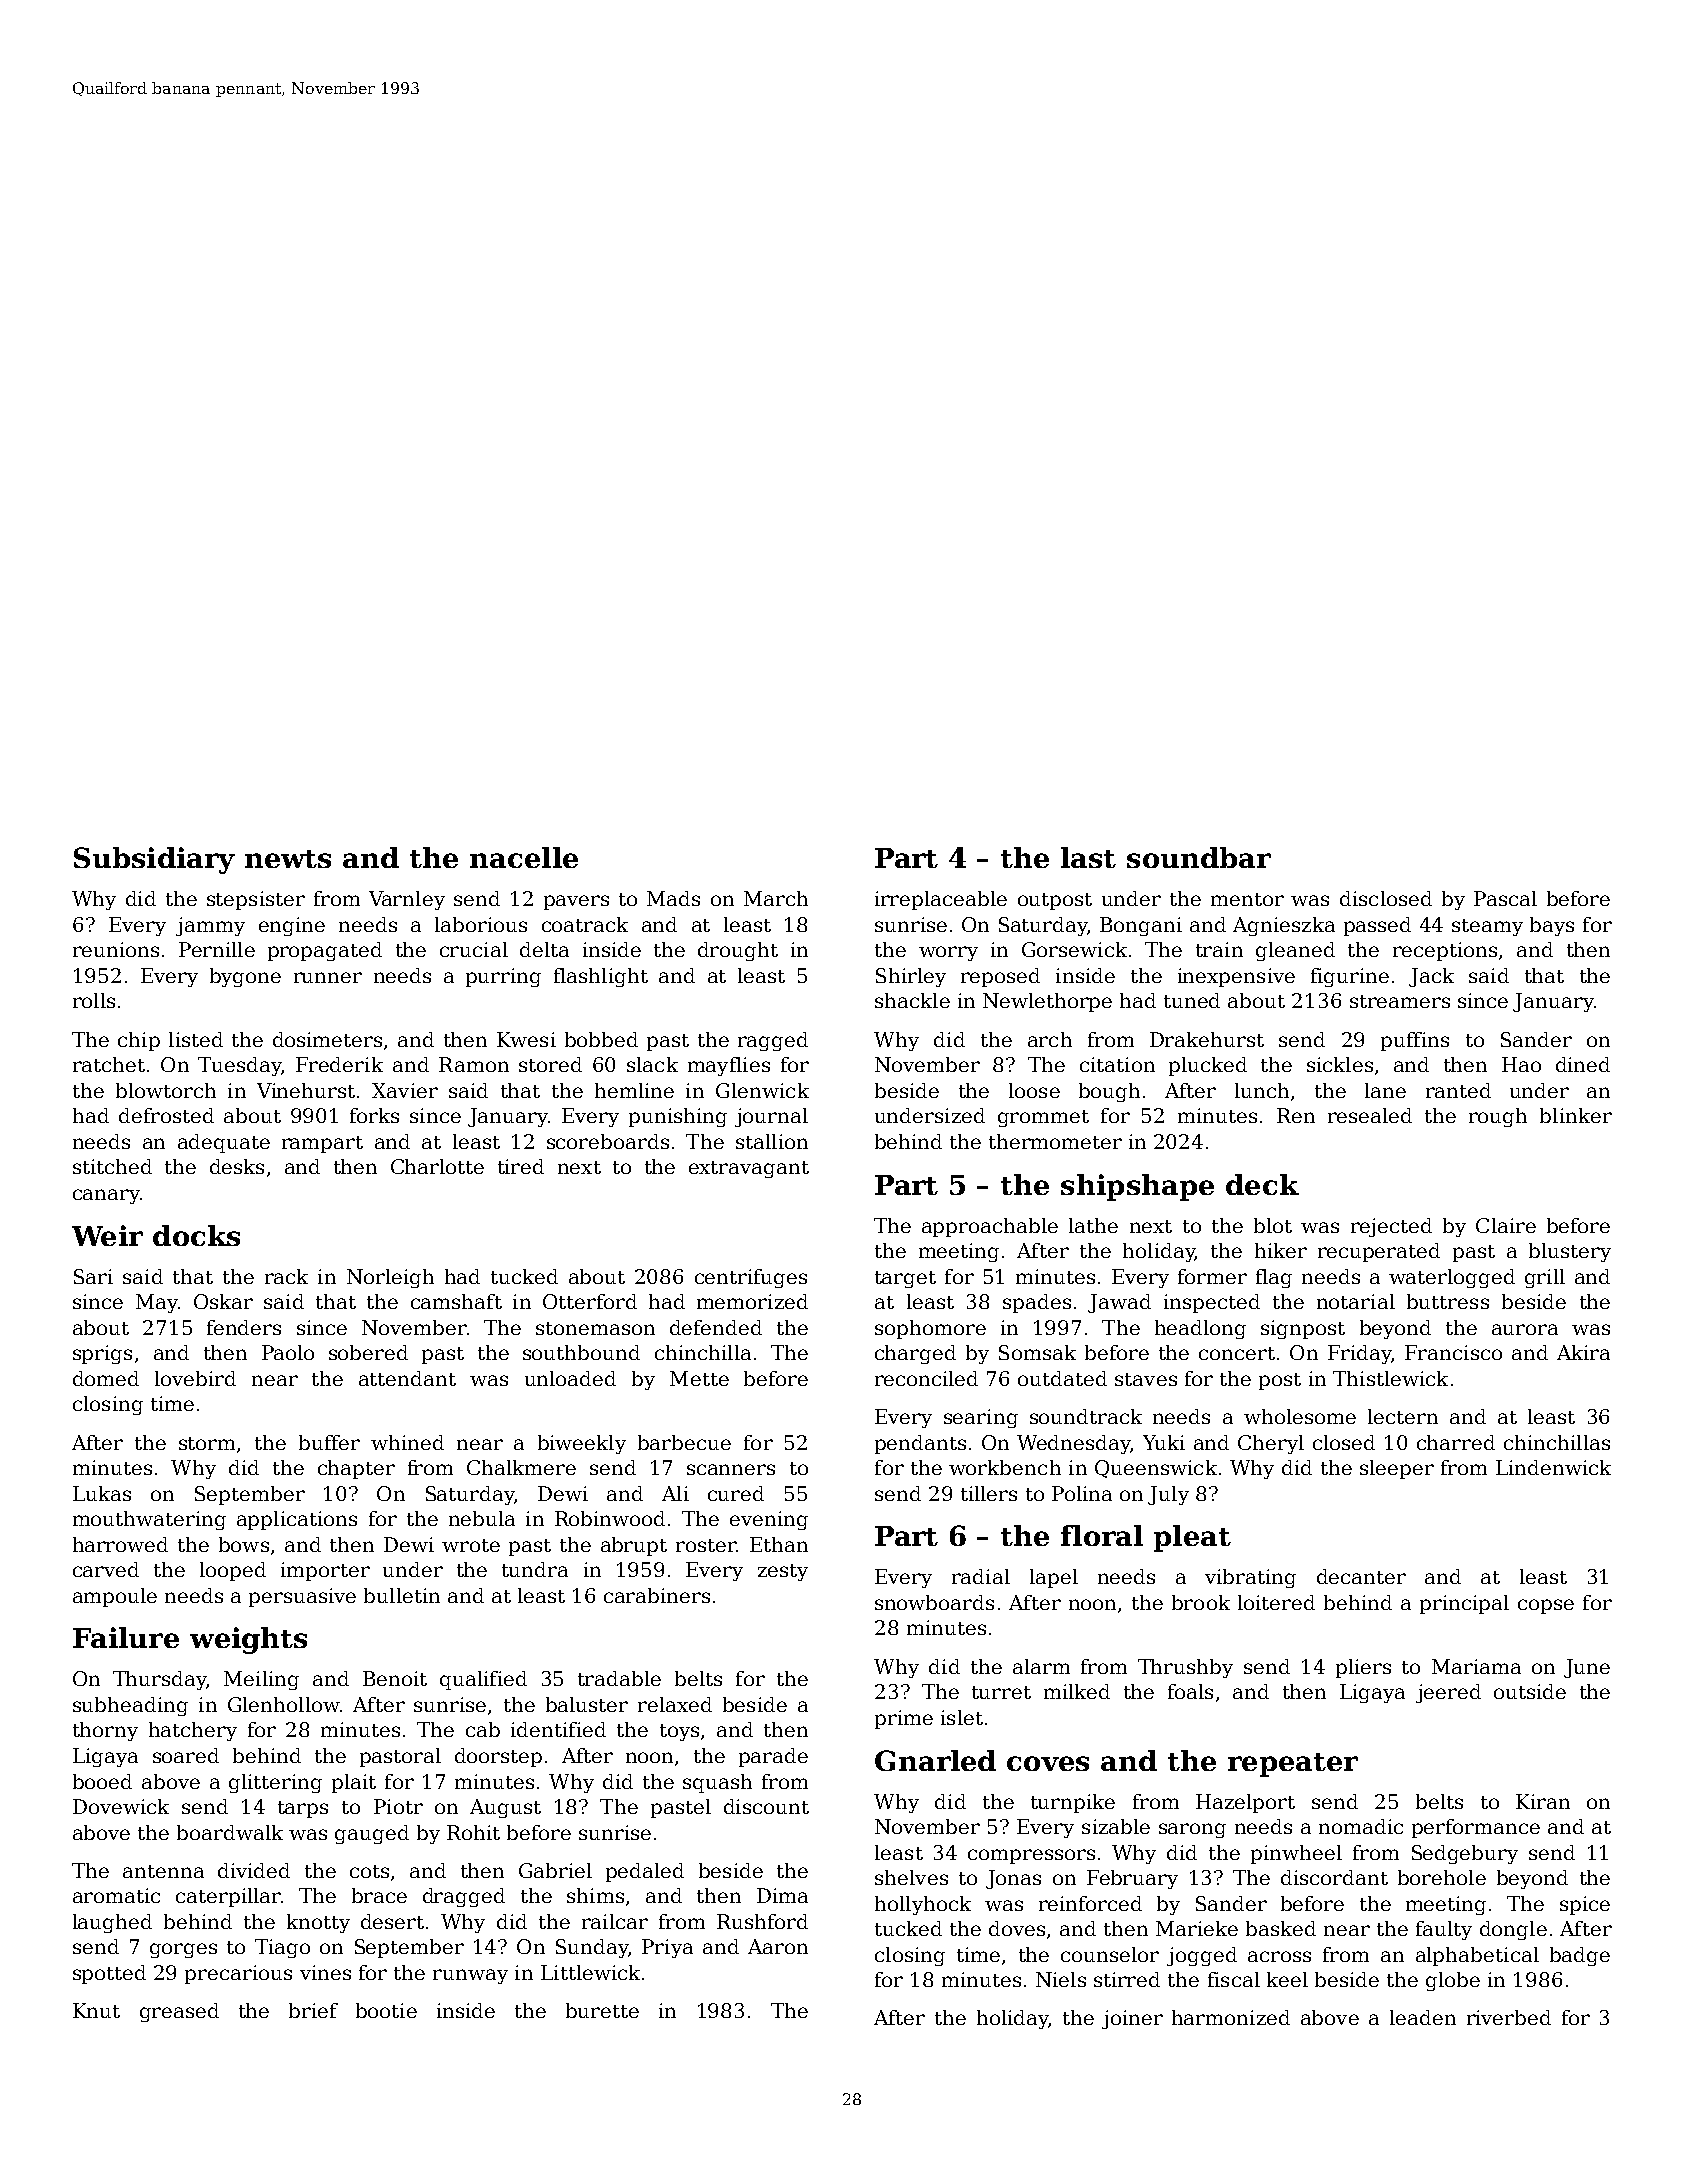 This page has width=1683, height=2178. What do you see at coordinates (1509, 2017) in the page?
I see `riverbed` at bounding box center [1509, 2017].
